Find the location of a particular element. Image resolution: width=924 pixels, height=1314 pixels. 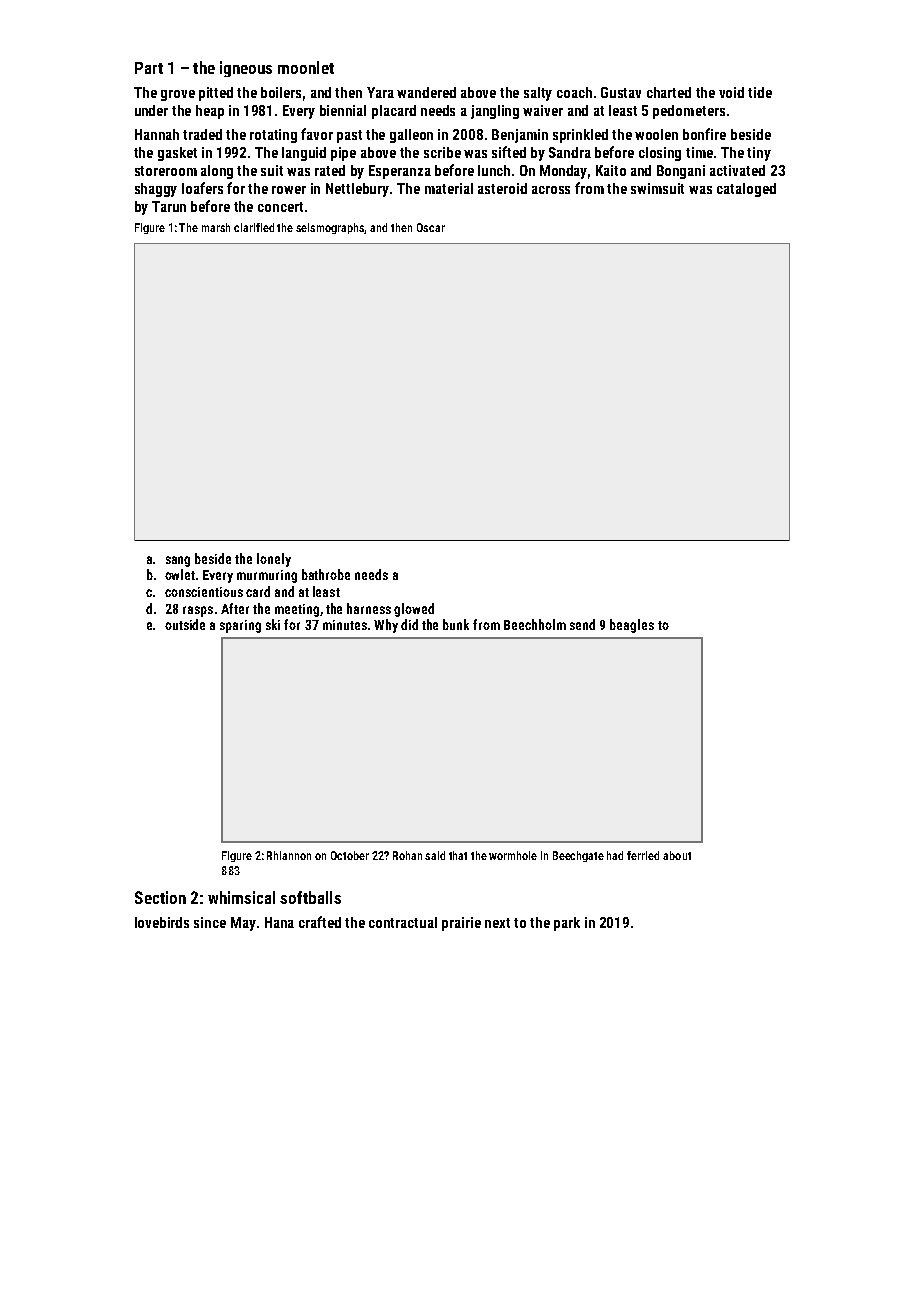

grove is located at coordinates (178, 95).
